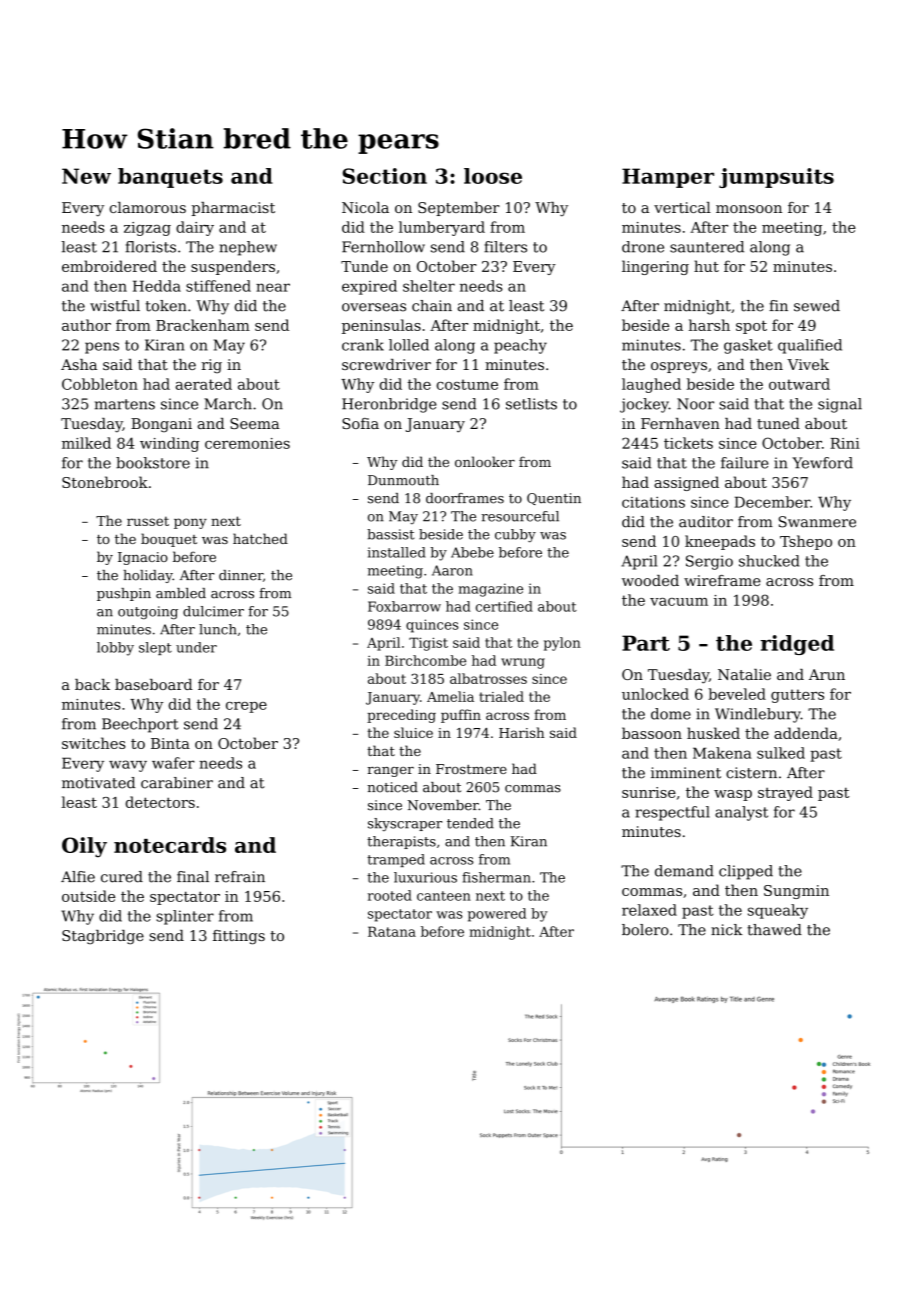  Describe the element at coordinates (170, 178) in the image. I see `banquets` at that location.
